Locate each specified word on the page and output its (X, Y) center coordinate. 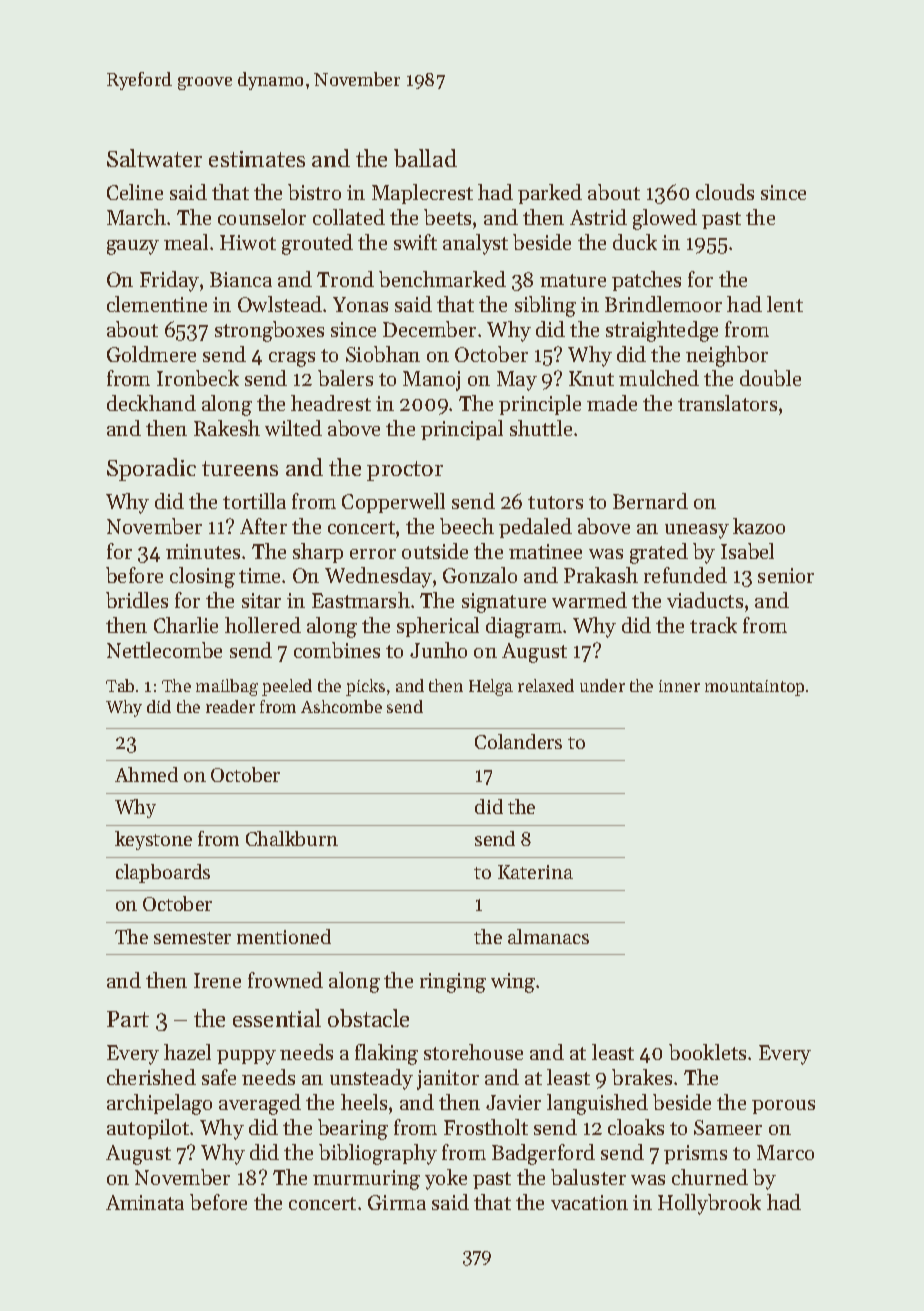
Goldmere (151, 354)
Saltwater (154, 158)
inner (679, 686)
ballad (425, 158)
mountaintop (754, 688)
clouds (725, 192)
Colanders (518, 741)
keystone (153, 840)
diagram (524, 627)
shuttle (541, 428)
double (770, 378)
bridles (137, 600)
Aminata (145, 1202)
